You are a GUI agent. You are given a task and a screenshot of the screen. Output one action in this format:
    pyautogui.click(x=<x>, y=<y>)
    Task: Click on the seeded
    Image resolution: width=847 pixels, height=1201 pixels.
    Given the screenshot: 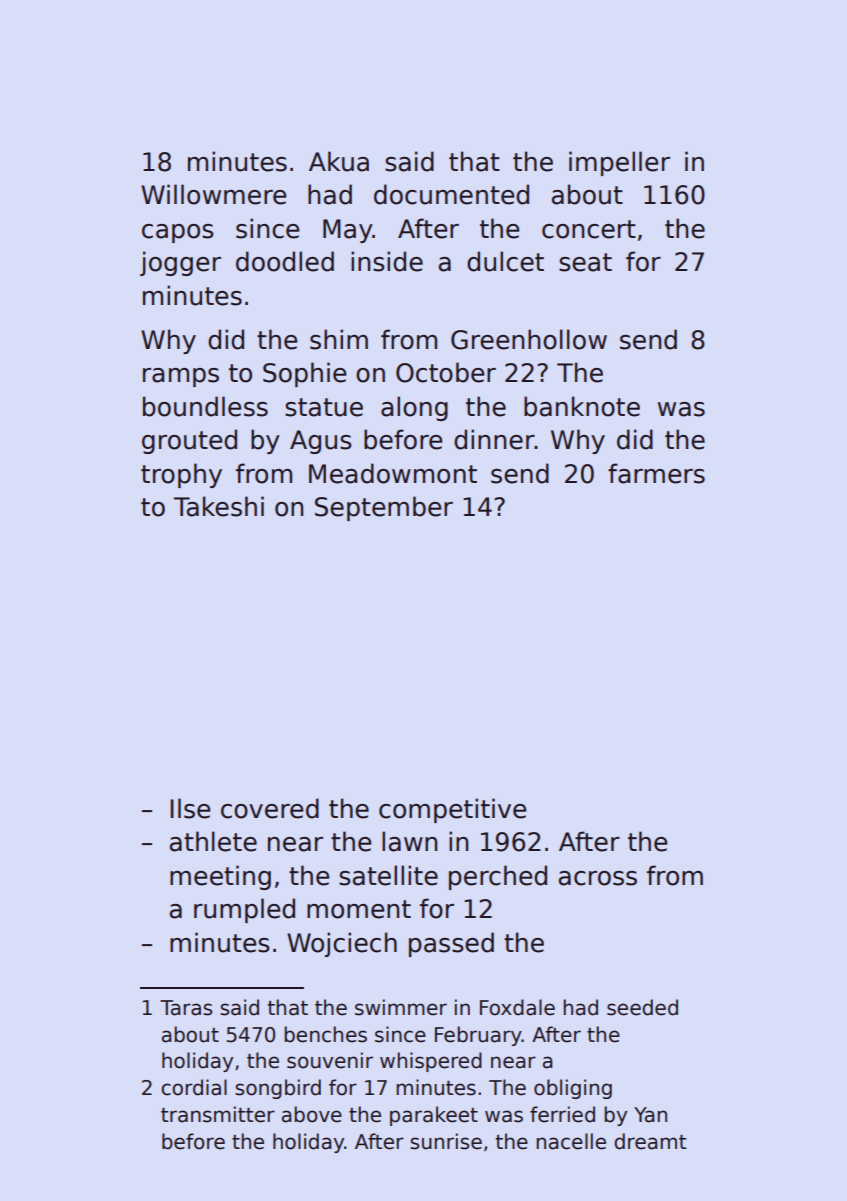 What is the action you would take?
    pyautogui.click(x=642, y=1007)
